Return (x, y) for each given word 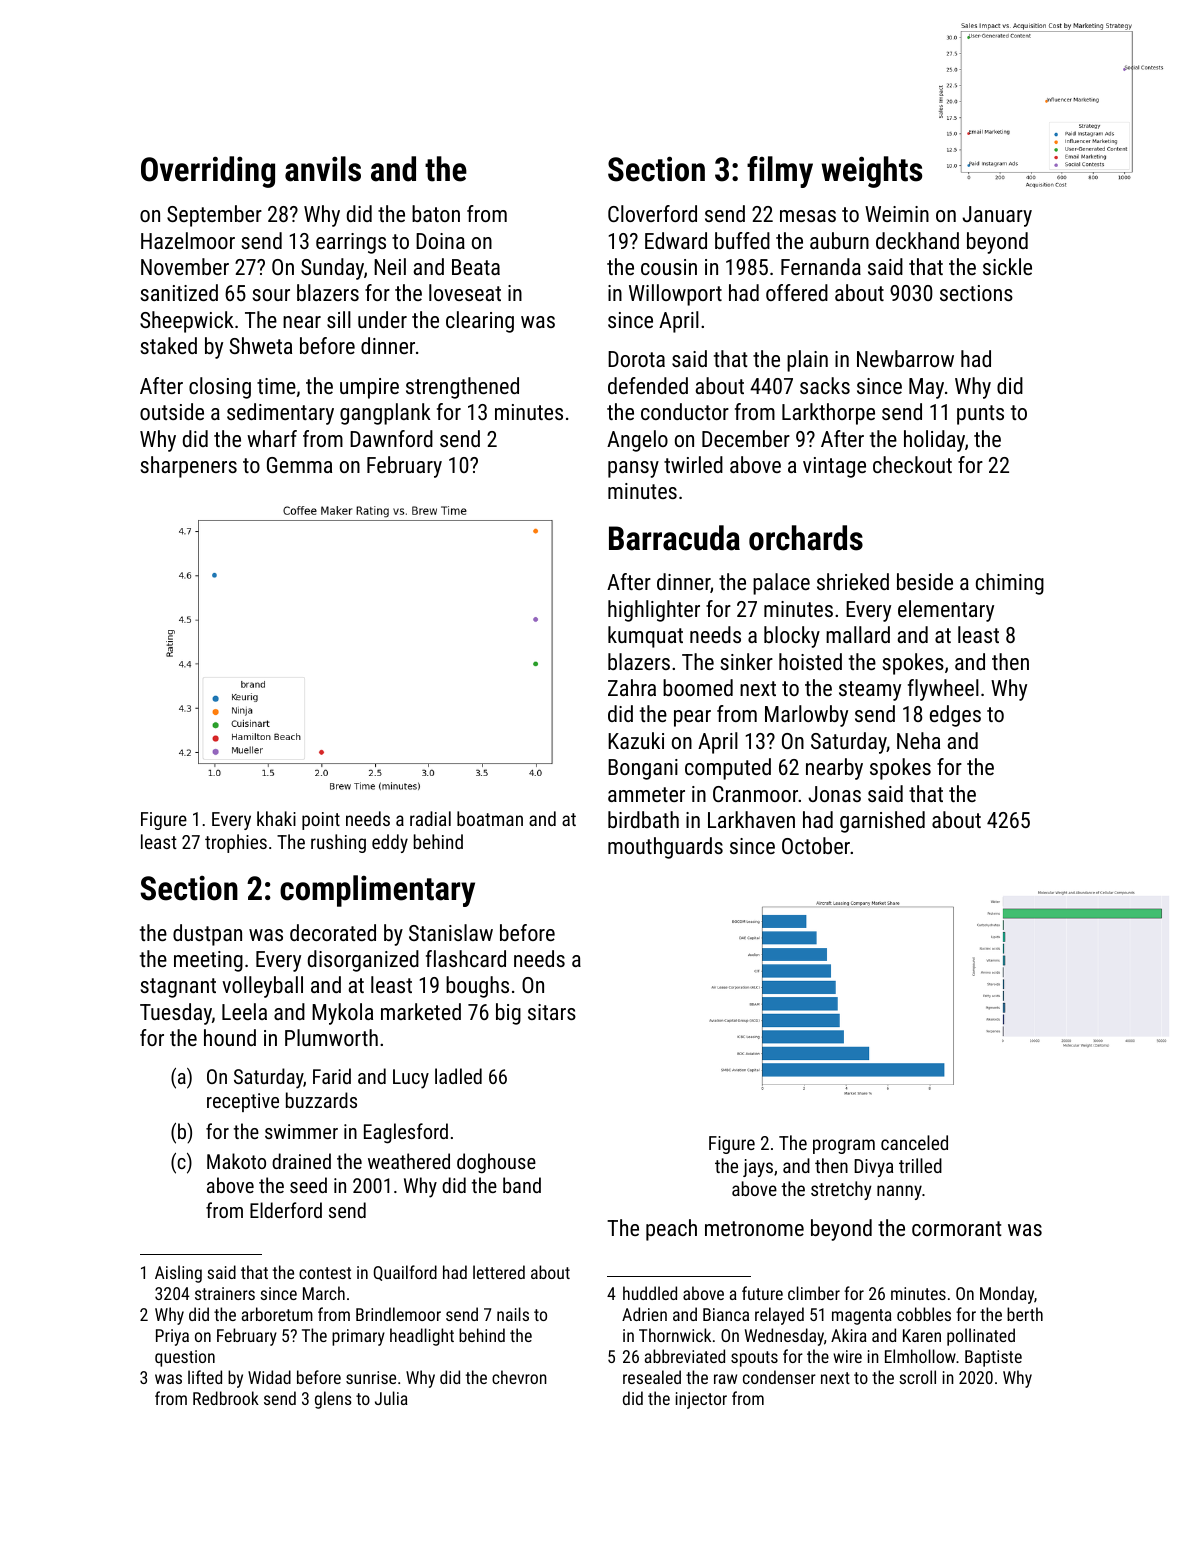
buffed (742, 240)
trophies (236, 843)
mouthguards (665, 848)
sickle (1007, 266)
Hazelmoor (188, 240)
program (844, 1146)
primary (358, 1337)
